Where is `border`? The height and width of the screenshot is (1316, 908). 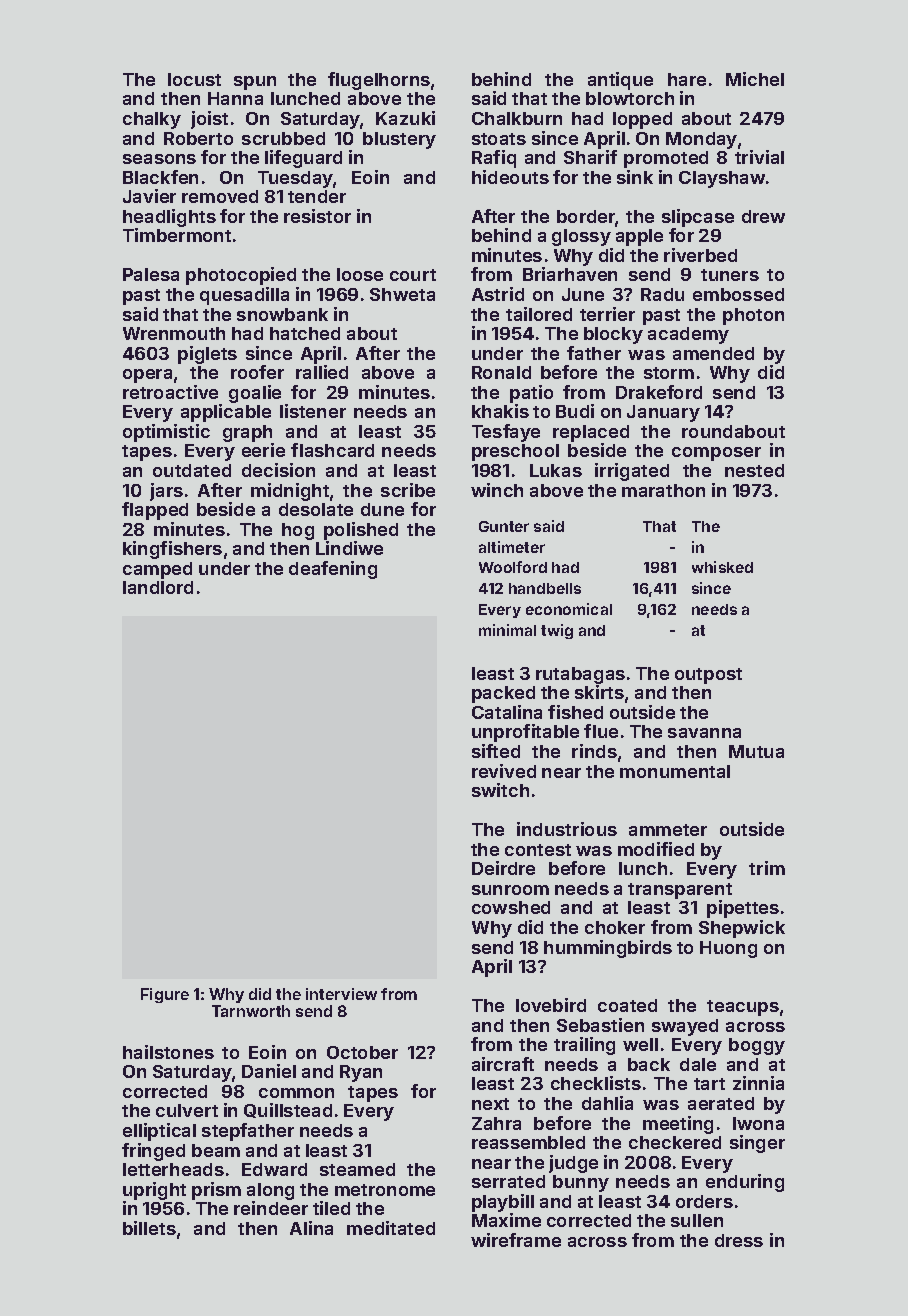
border is located at coordinates (586, 218).
